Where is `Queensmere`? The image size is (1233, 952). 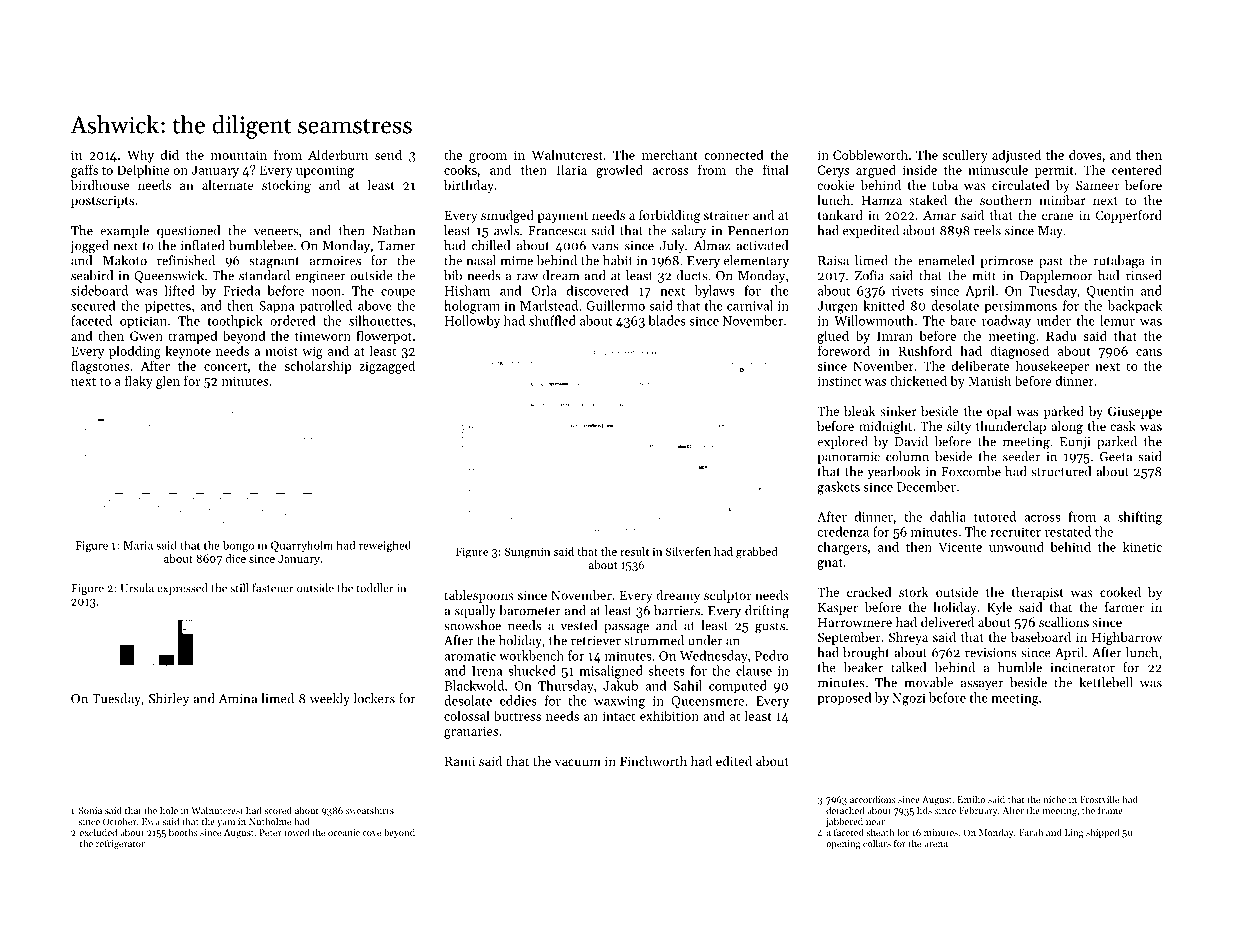 Queensmere is located at coordinates (707, 702).
